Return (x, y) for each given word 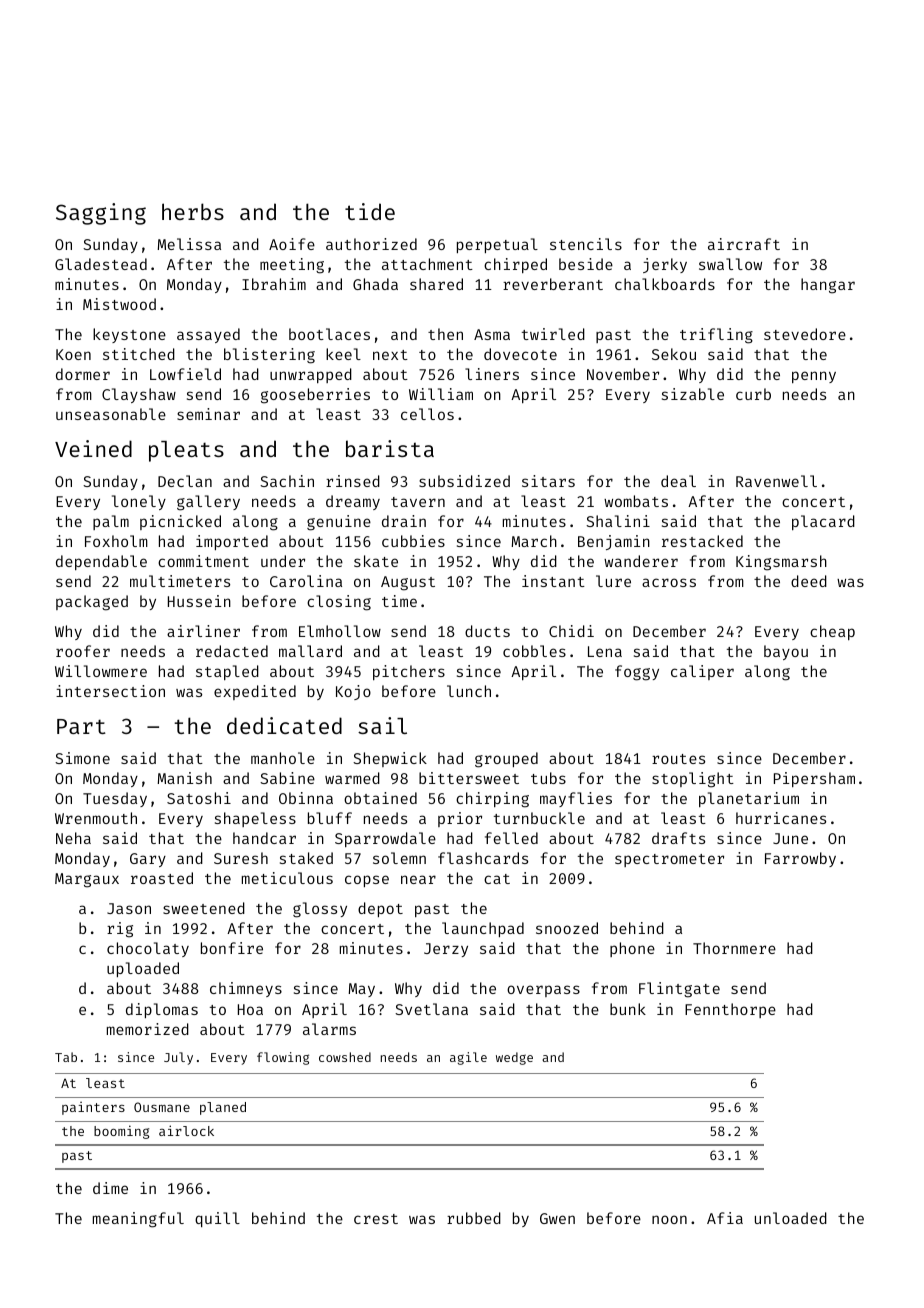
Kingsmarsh (781, 563)
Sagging (101, 214)
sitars (548, 481)
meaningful (138, 1220)
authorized (371, 244)
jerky (665, 265)
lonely (139, 502)
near (418, 879)
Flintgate (679, 990)
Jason (129, 908)
